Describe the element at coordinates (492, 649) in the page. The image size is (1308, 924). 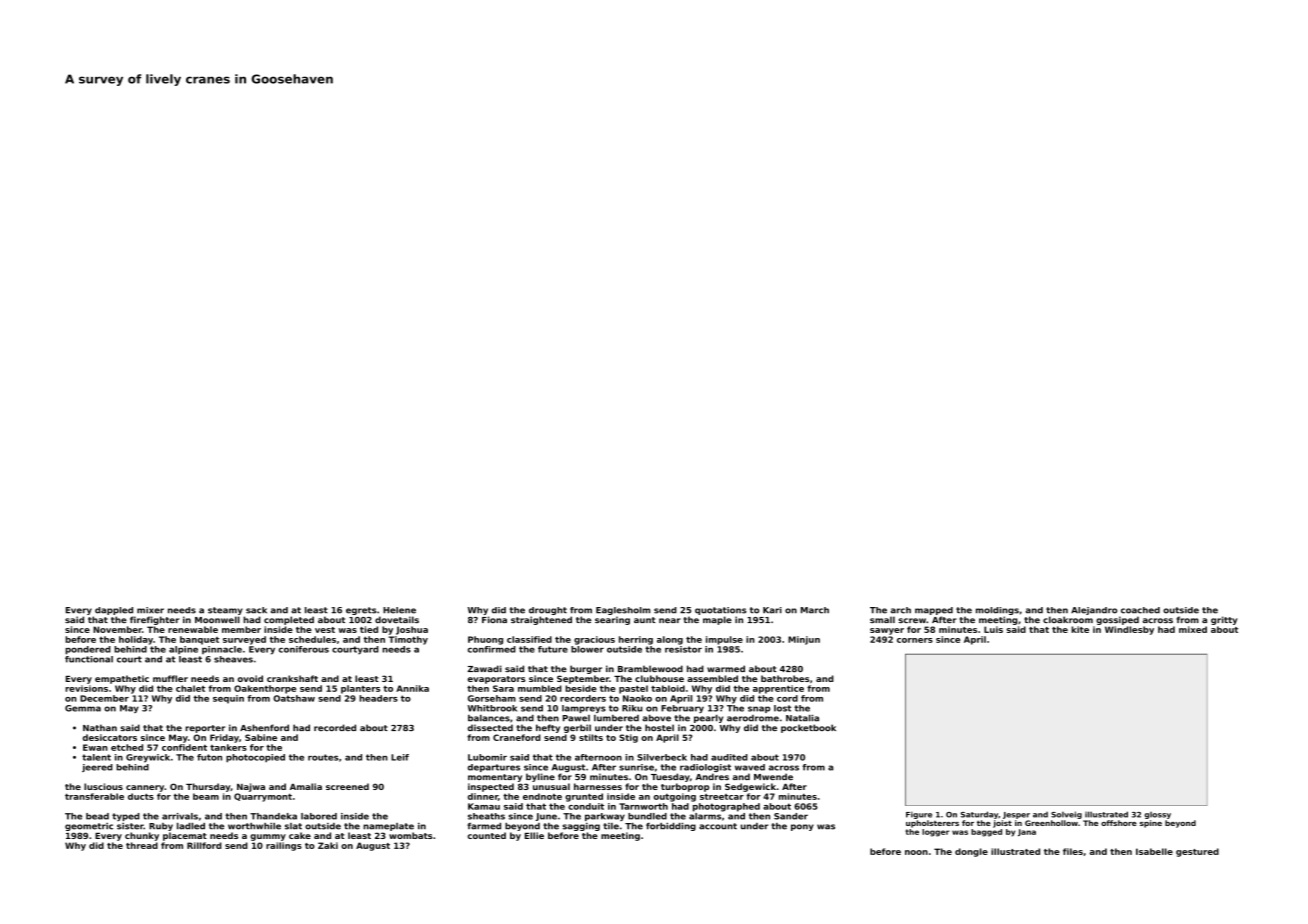
I see `confirmed` at that location.
